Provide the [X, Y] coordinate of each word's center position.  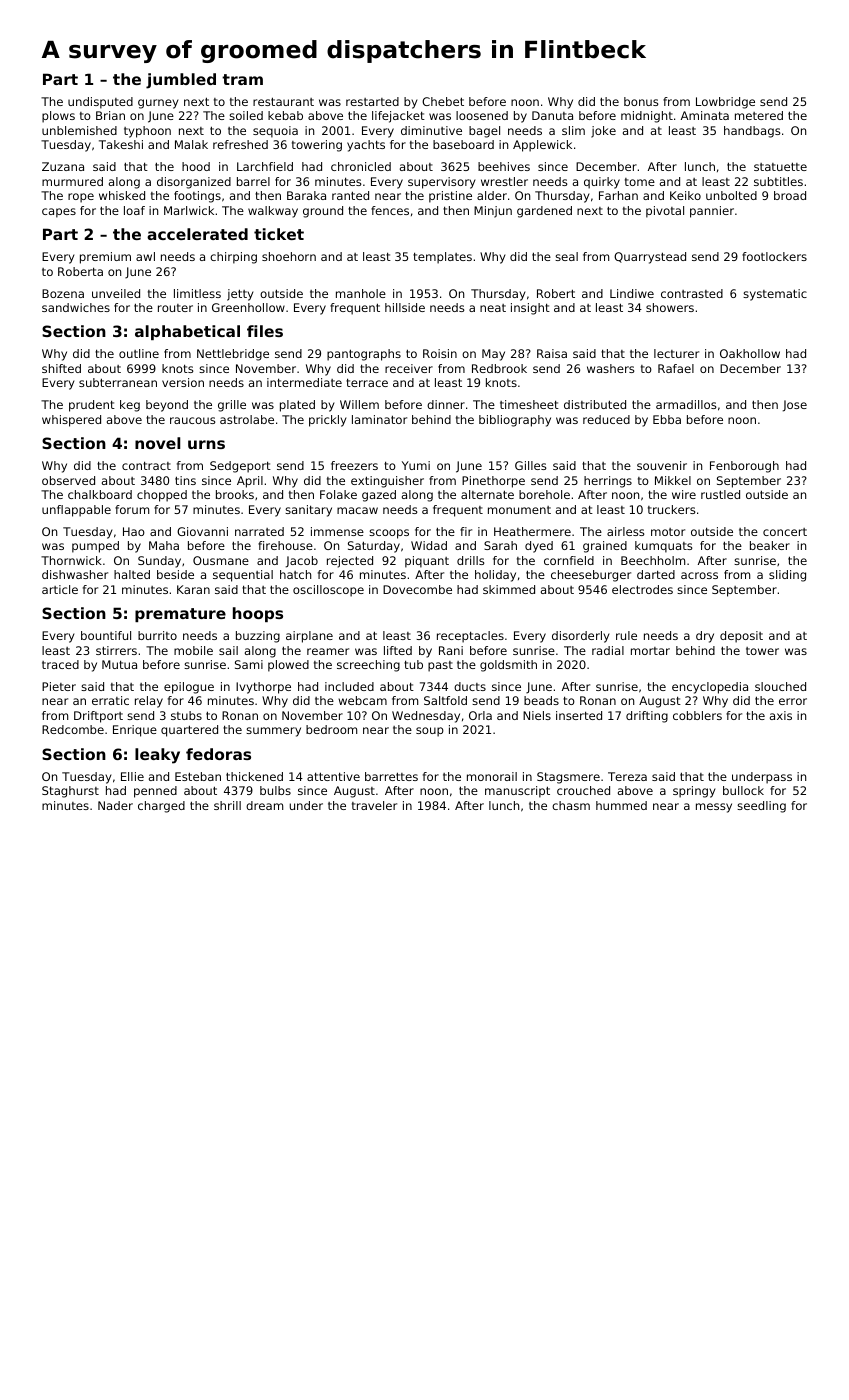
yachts [366, 146]
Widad [429, 545]
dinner [446, 404]
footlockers [774, 256]
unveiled [116, 293]
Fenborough [744, 467]
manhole [361, 293]
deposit [741, 637]
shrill [227, 805]
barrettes [391, 776]
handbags [752, 132]
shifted [61, 368]
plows [58, 117]
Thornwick [71, 560]
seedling [761, 807]
